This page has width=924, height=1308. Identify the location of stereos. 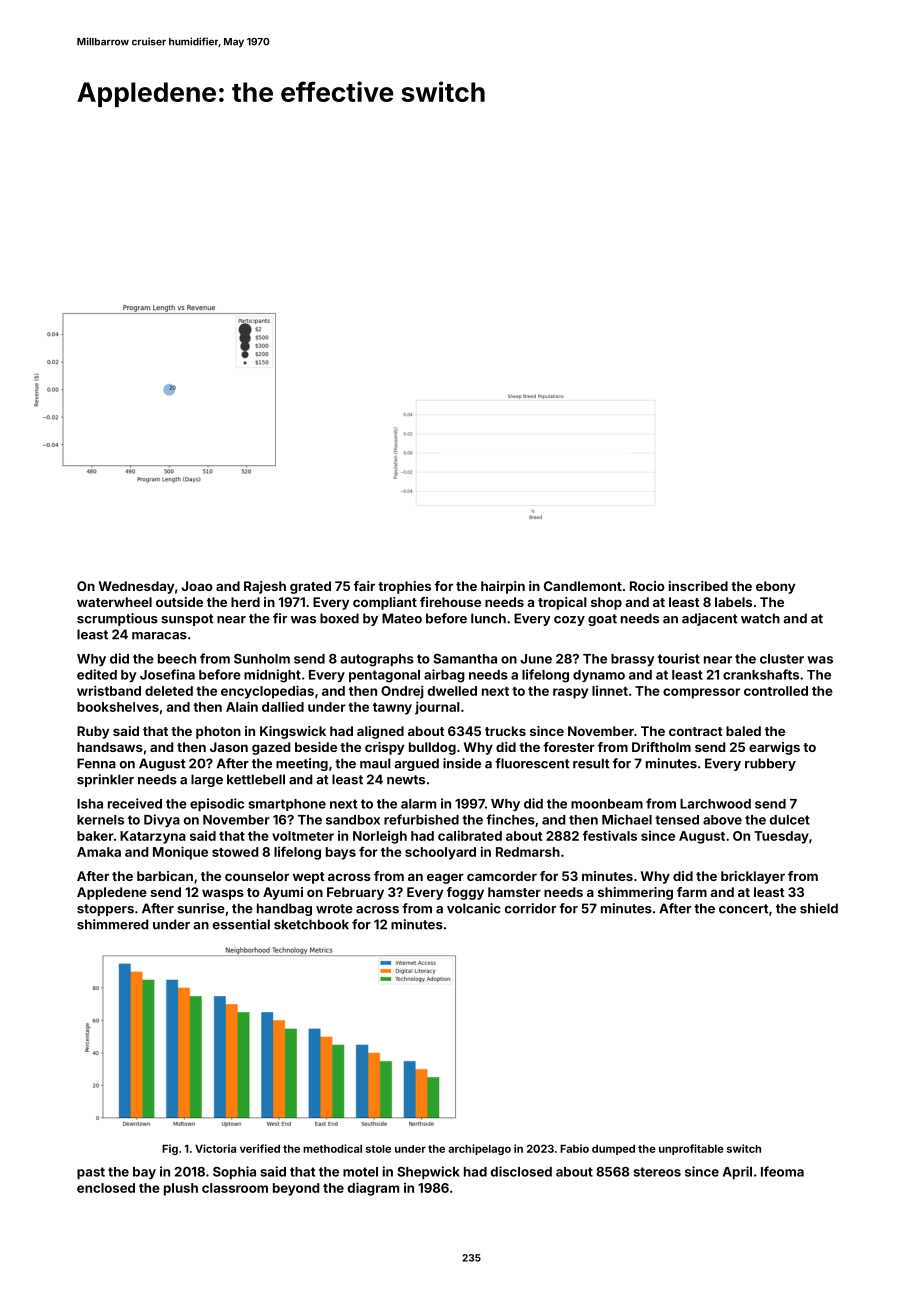
(657, 1172).
